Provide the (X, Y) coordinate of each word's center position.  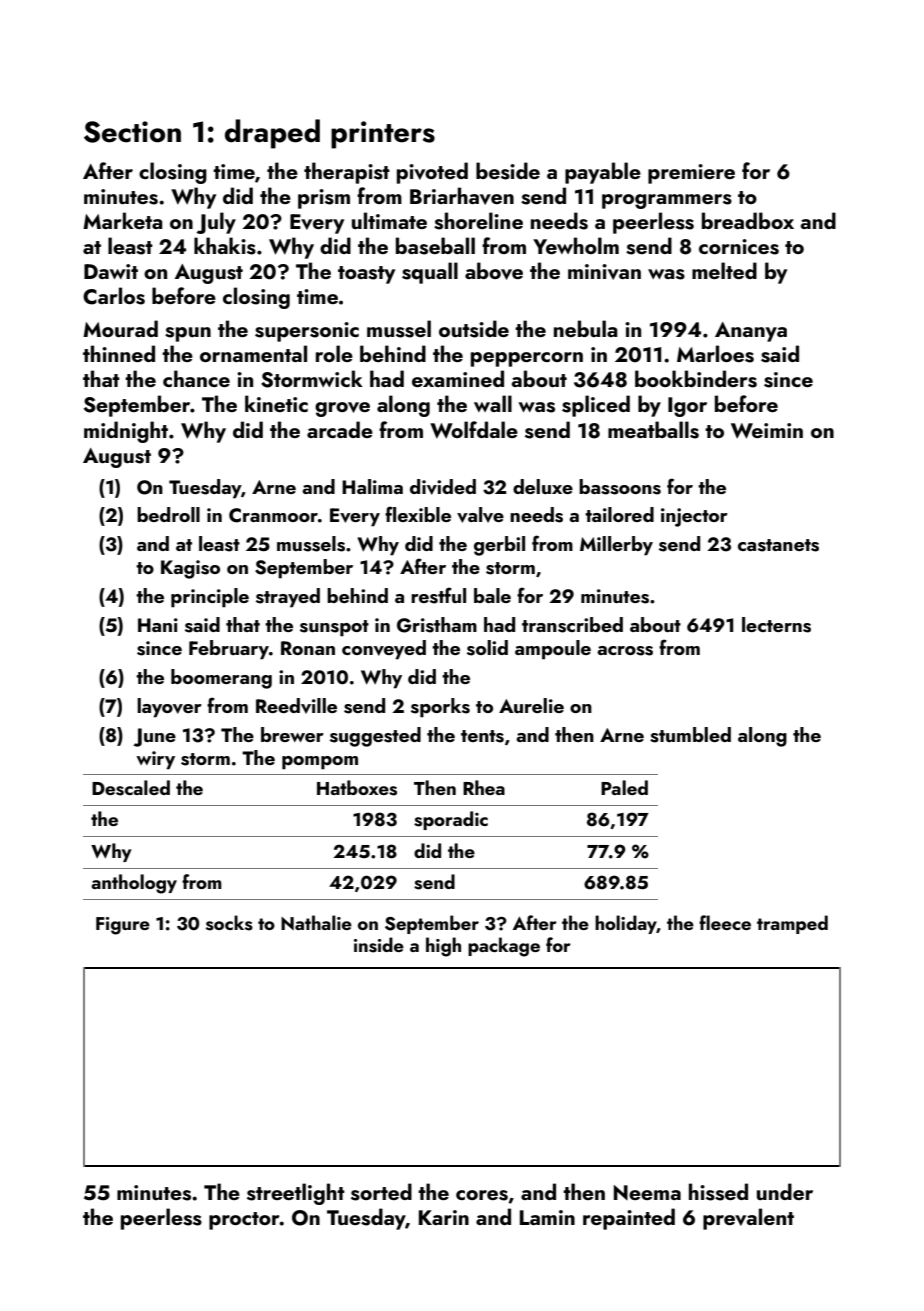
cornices (739, 247)
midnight (126, 432)
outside (474, 329)
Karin (444, 1217)
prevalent (748, 1219)
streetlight (296, 1194)
